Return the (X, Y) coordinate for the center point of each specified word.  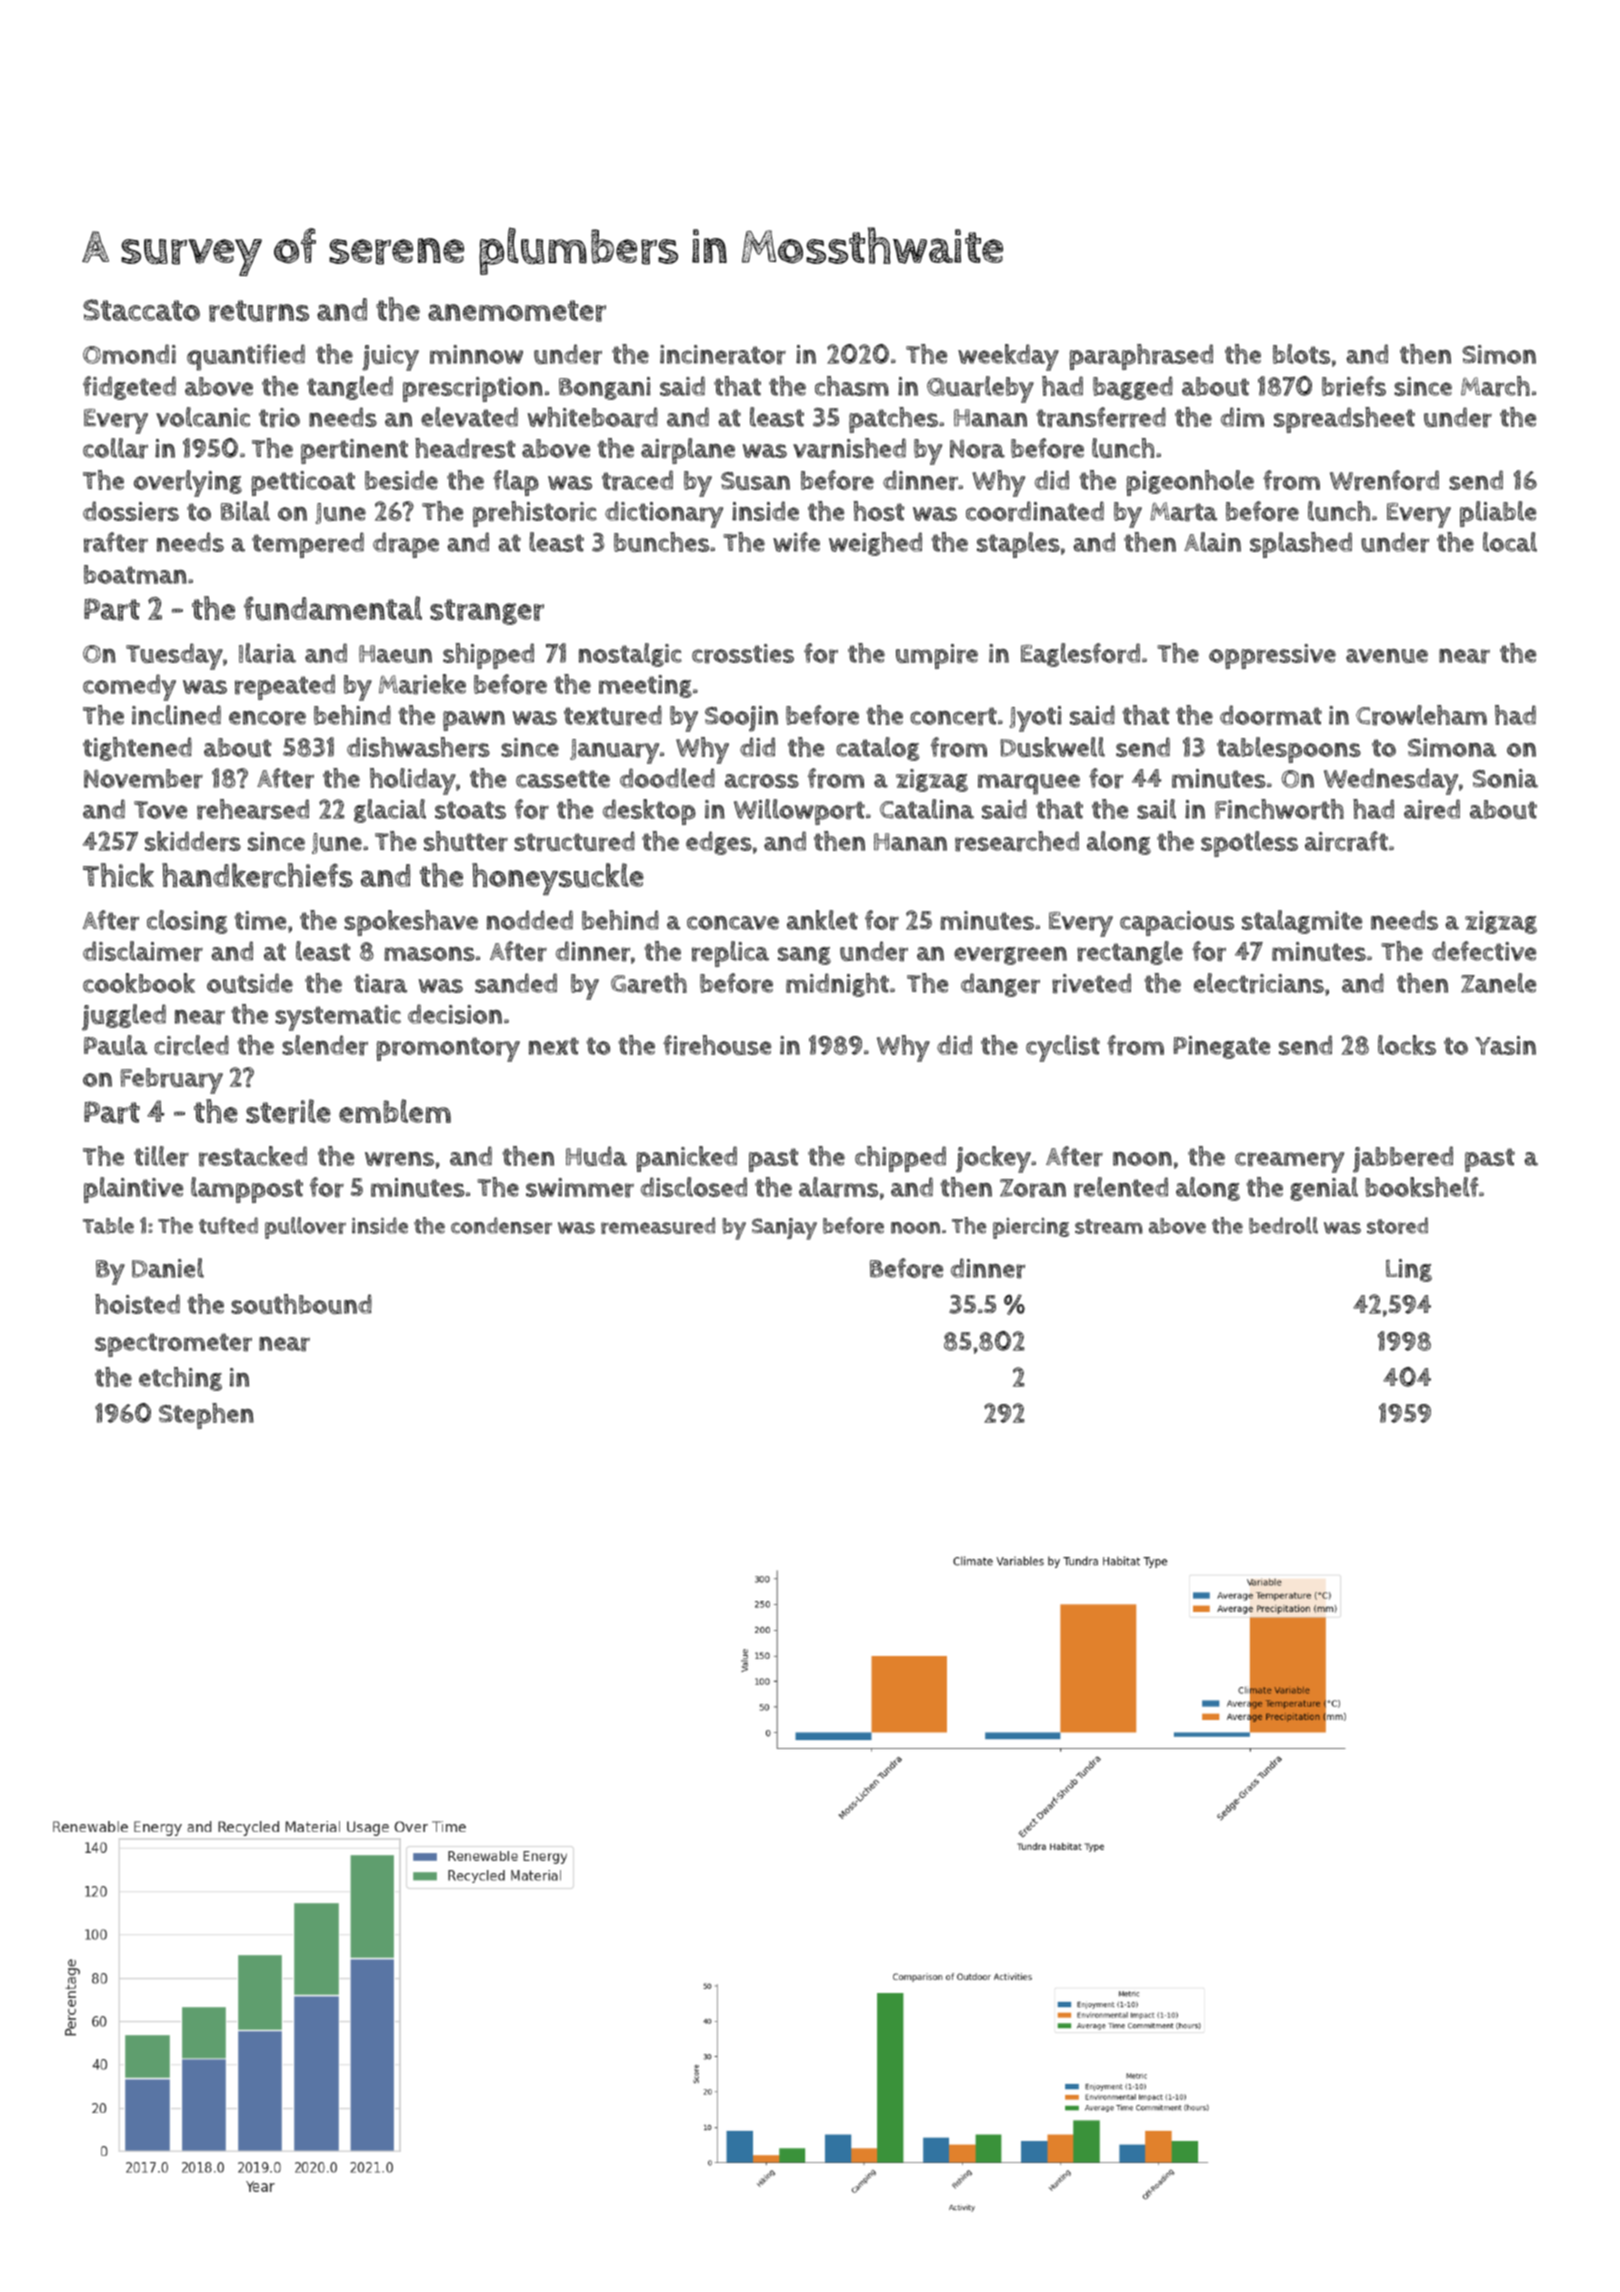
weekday (1008, 357)
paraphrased (1141, 357)
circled (191, 1045)
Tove (160, 810)
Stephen (206, 1416)
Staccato (141, 310)
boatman (135, 574)
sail (1156, 809)
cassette (563, 779)
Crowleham (1421, 715)
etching (180, 1379)
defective (1484, 951)
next (554, 1046)
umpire (937, 656)
